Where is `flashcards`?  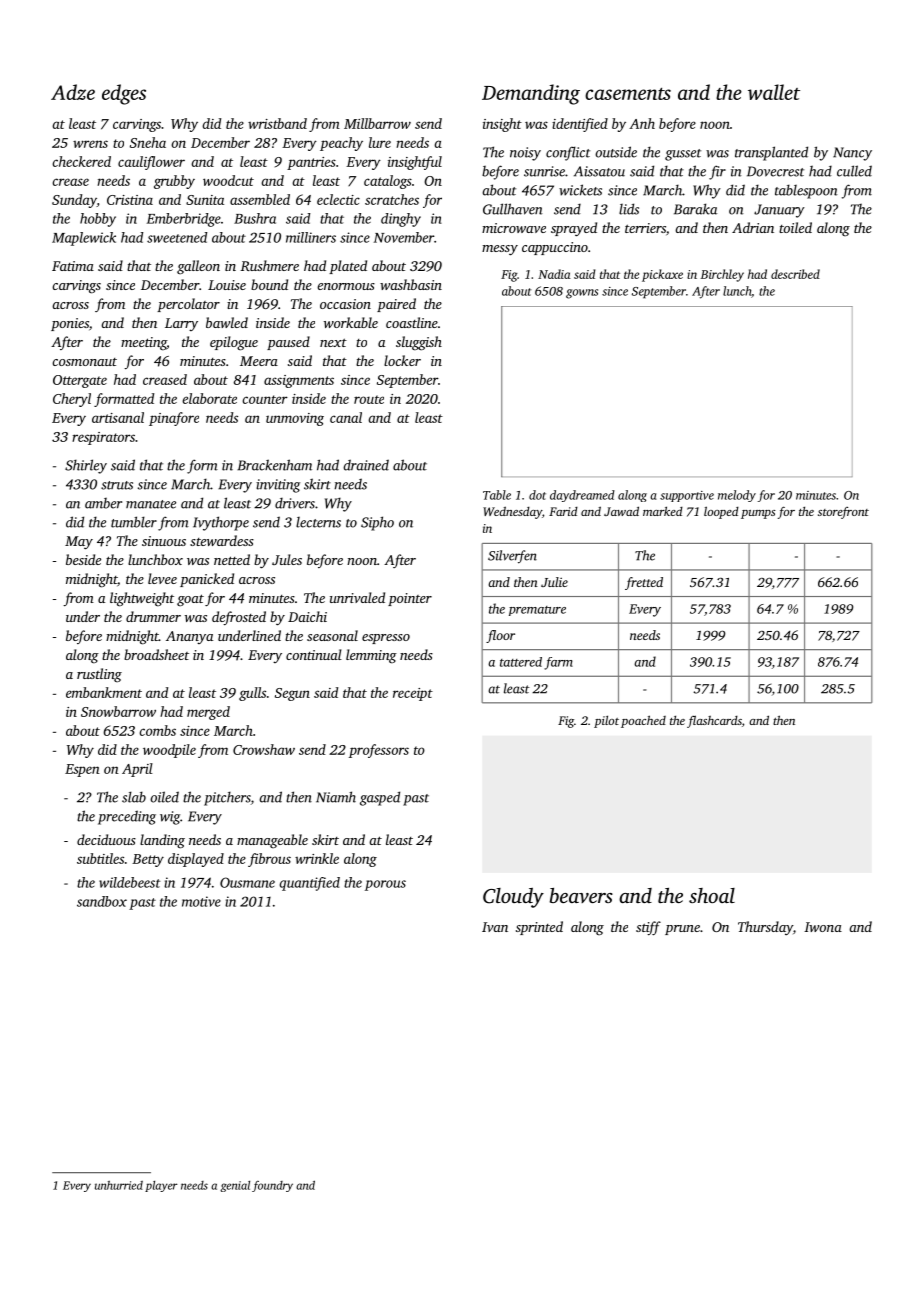 flashcards is located at coordinates (714, 721).
